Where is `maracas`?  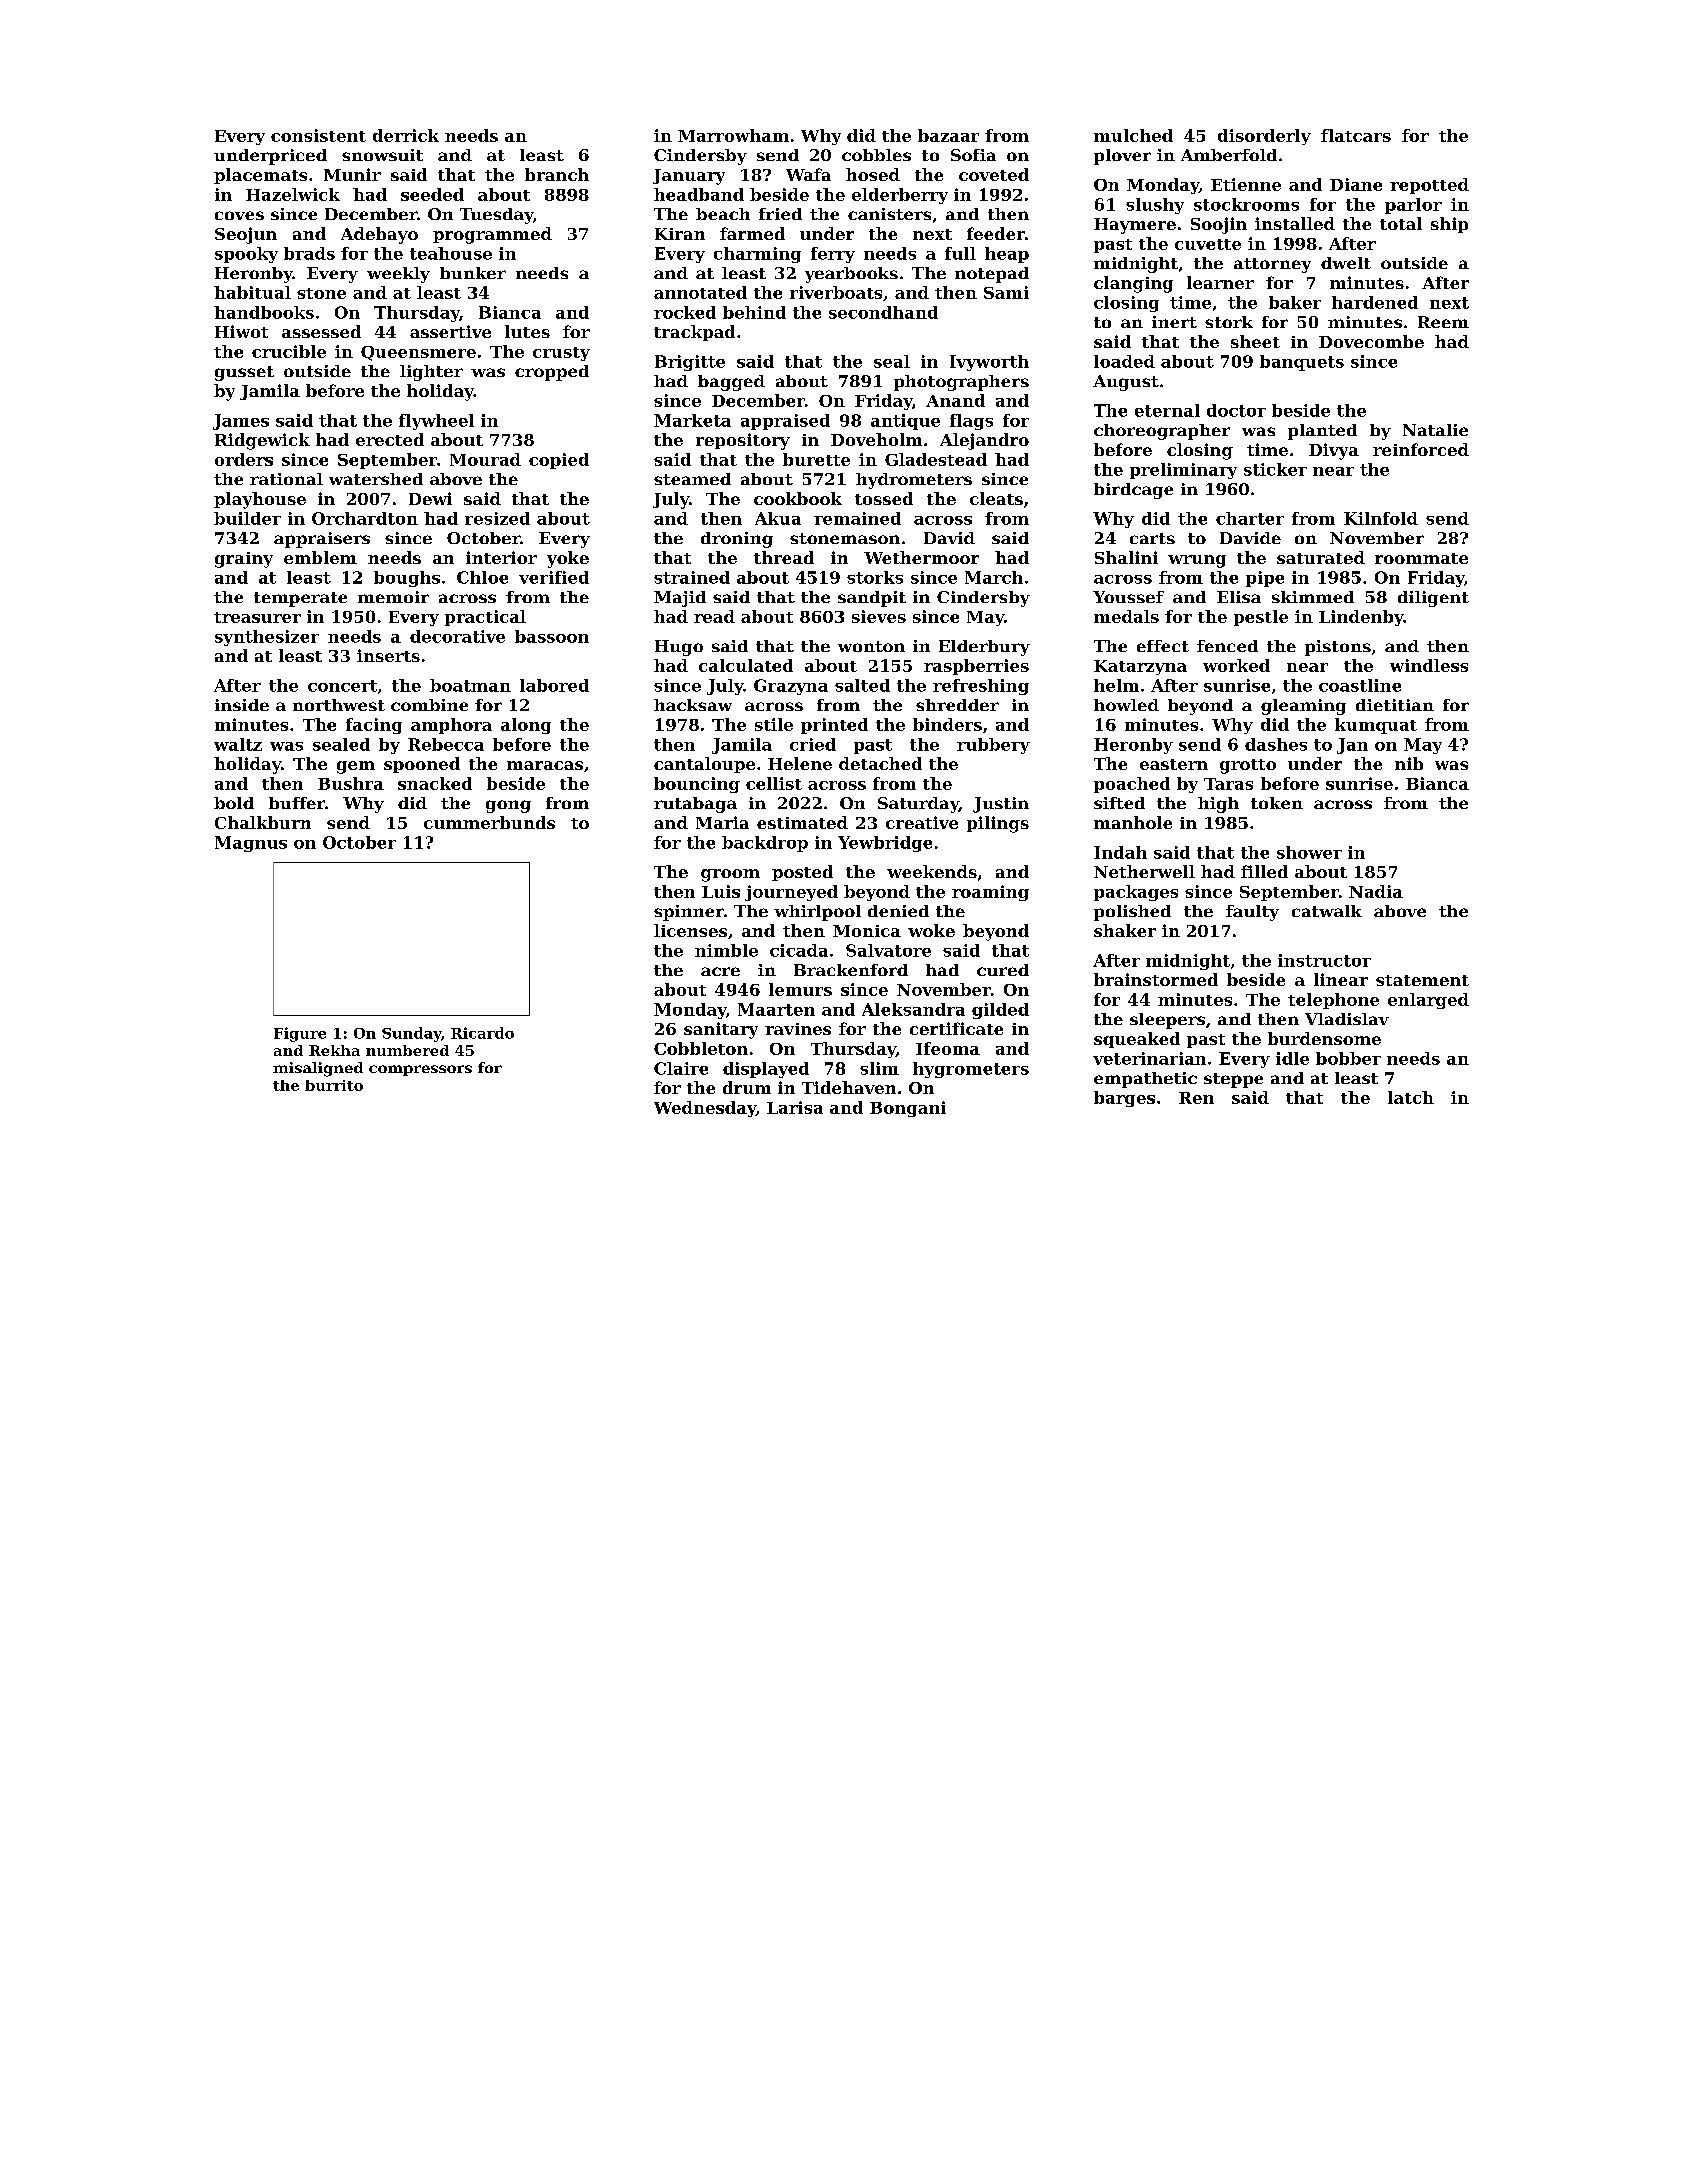 maracas is located at coordinates (545, 765).
